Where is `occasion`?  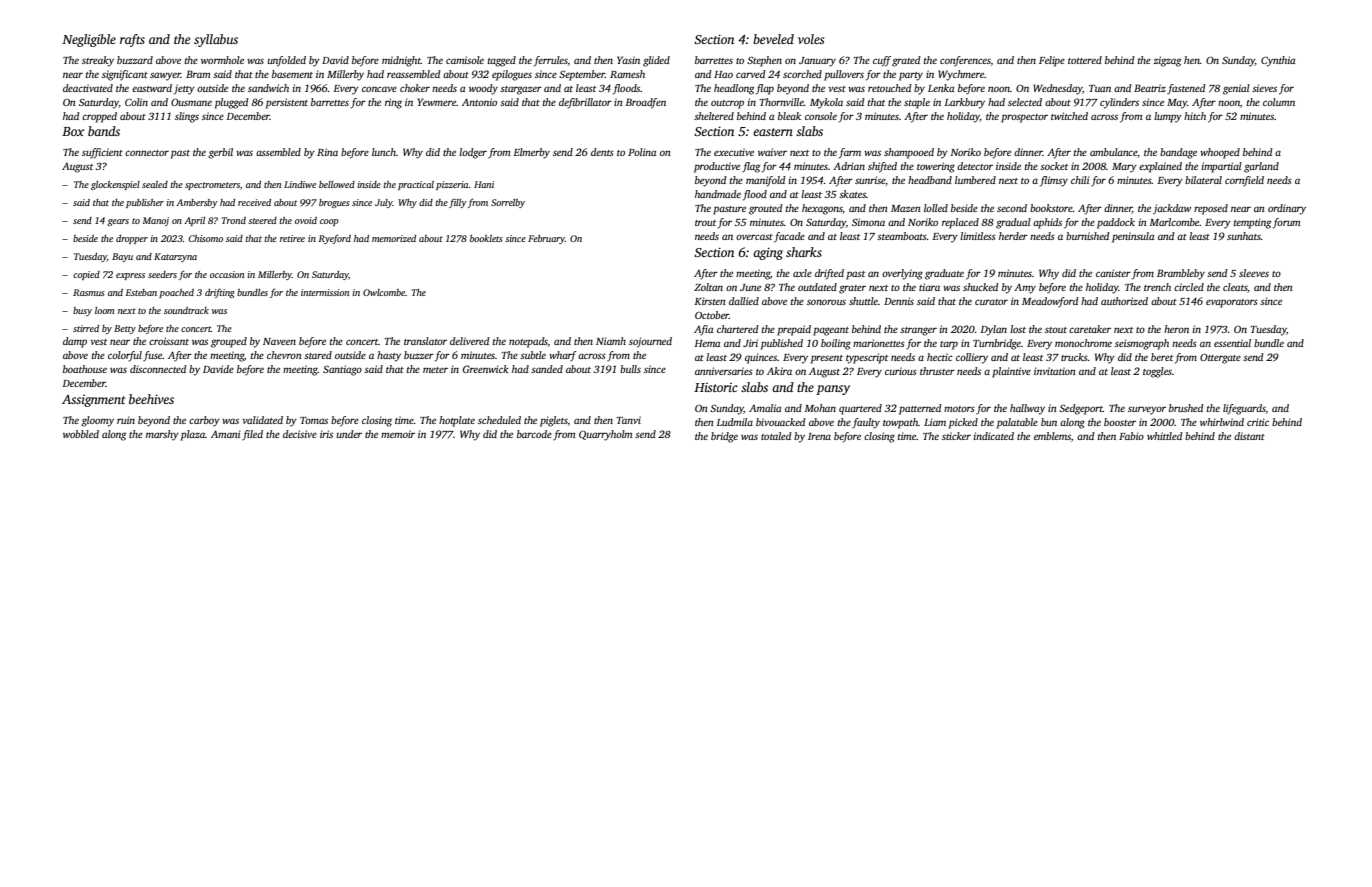
occasion is located at coordinates (227, 274).
